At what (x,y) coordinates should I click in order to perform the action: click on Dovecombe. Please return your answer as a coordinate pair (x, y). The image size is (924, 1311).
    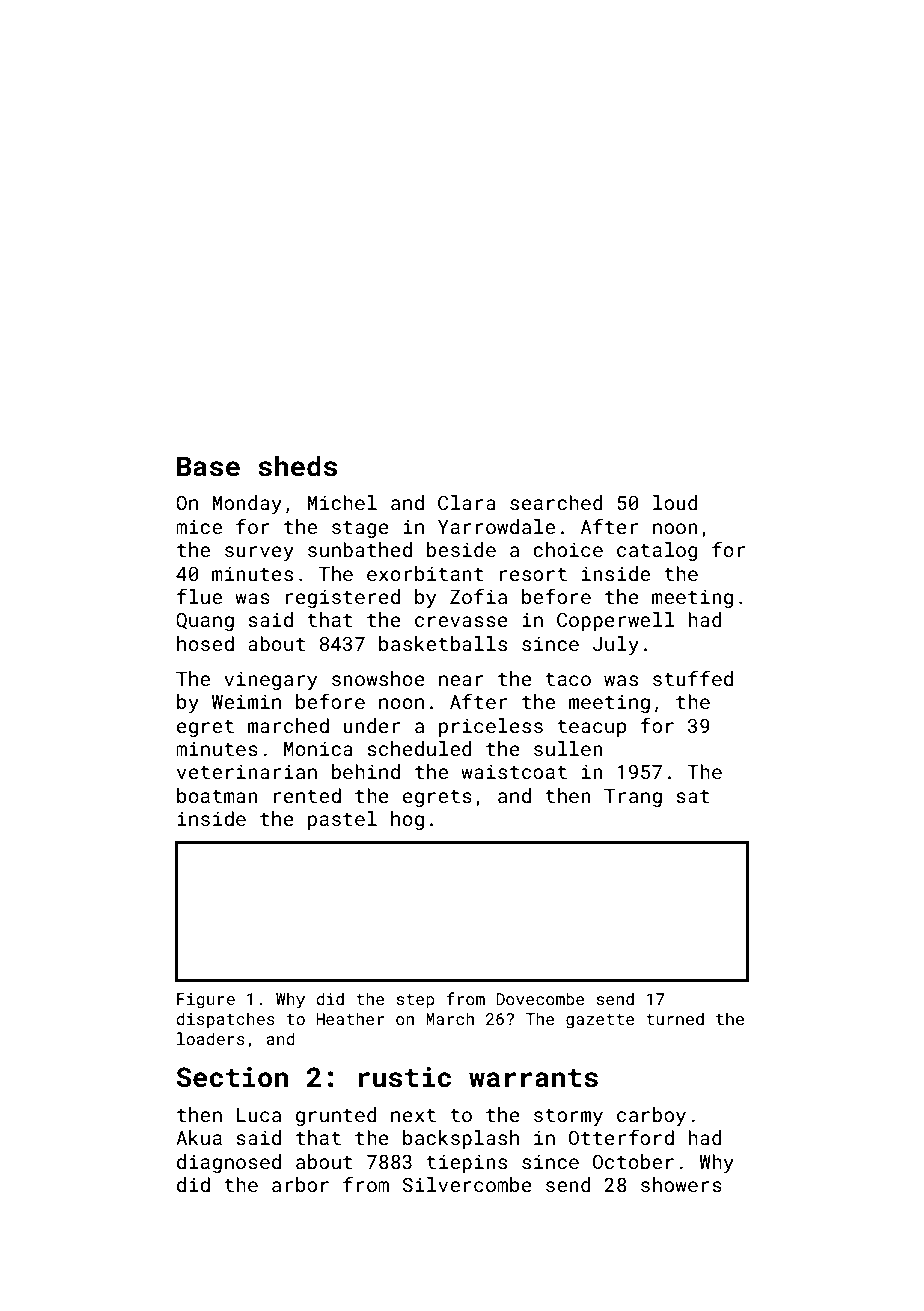
    Looking at the image, I should click on (540, 998).
